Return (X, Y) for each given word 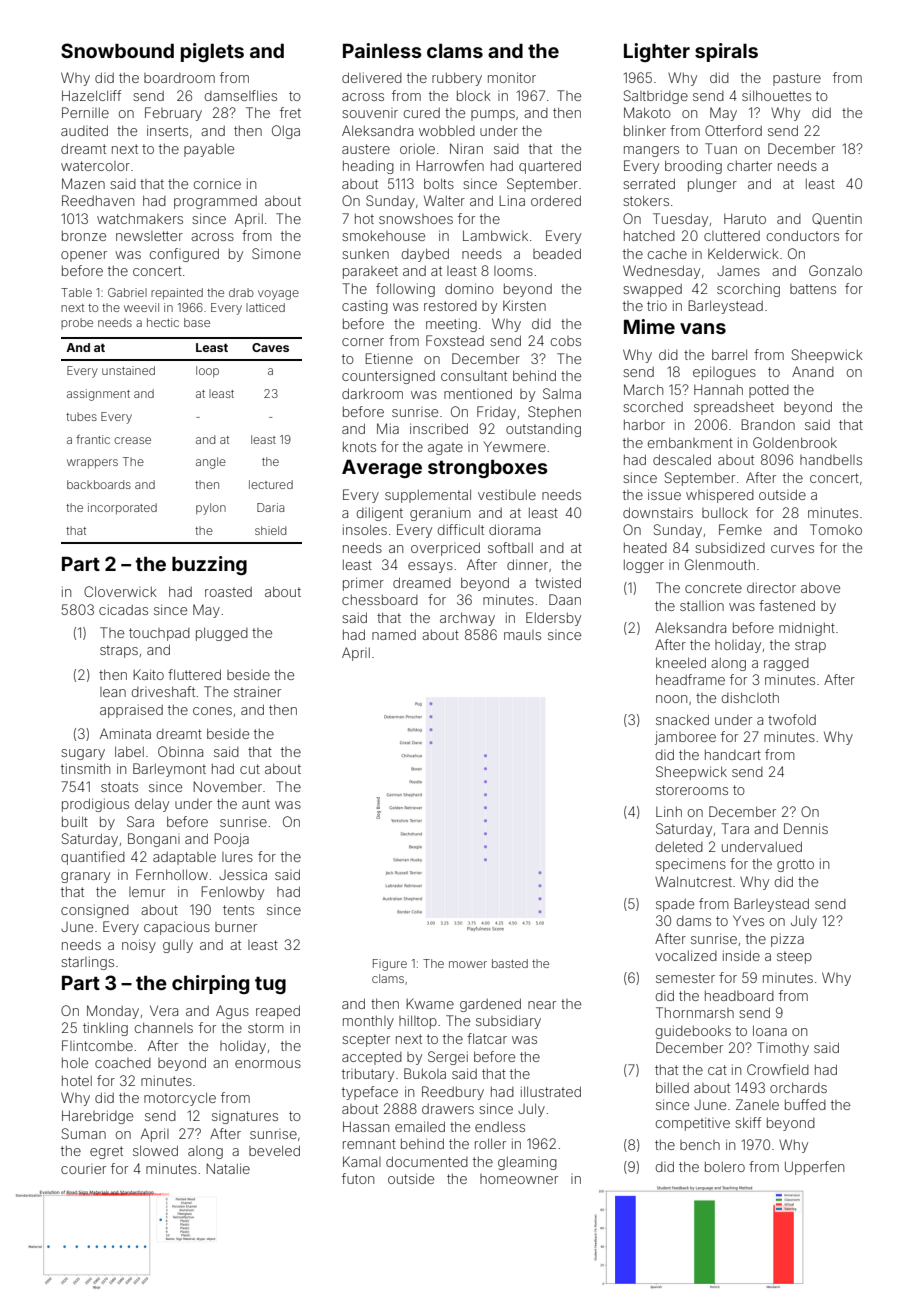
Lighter (657, 52)
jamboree (685, 738)
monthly (368, 1022)
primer (363, 584)
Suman (84, 1133)
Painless (382, 50)
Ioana (770, 1030)
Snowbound (117, 50)
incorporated (122, 508)
